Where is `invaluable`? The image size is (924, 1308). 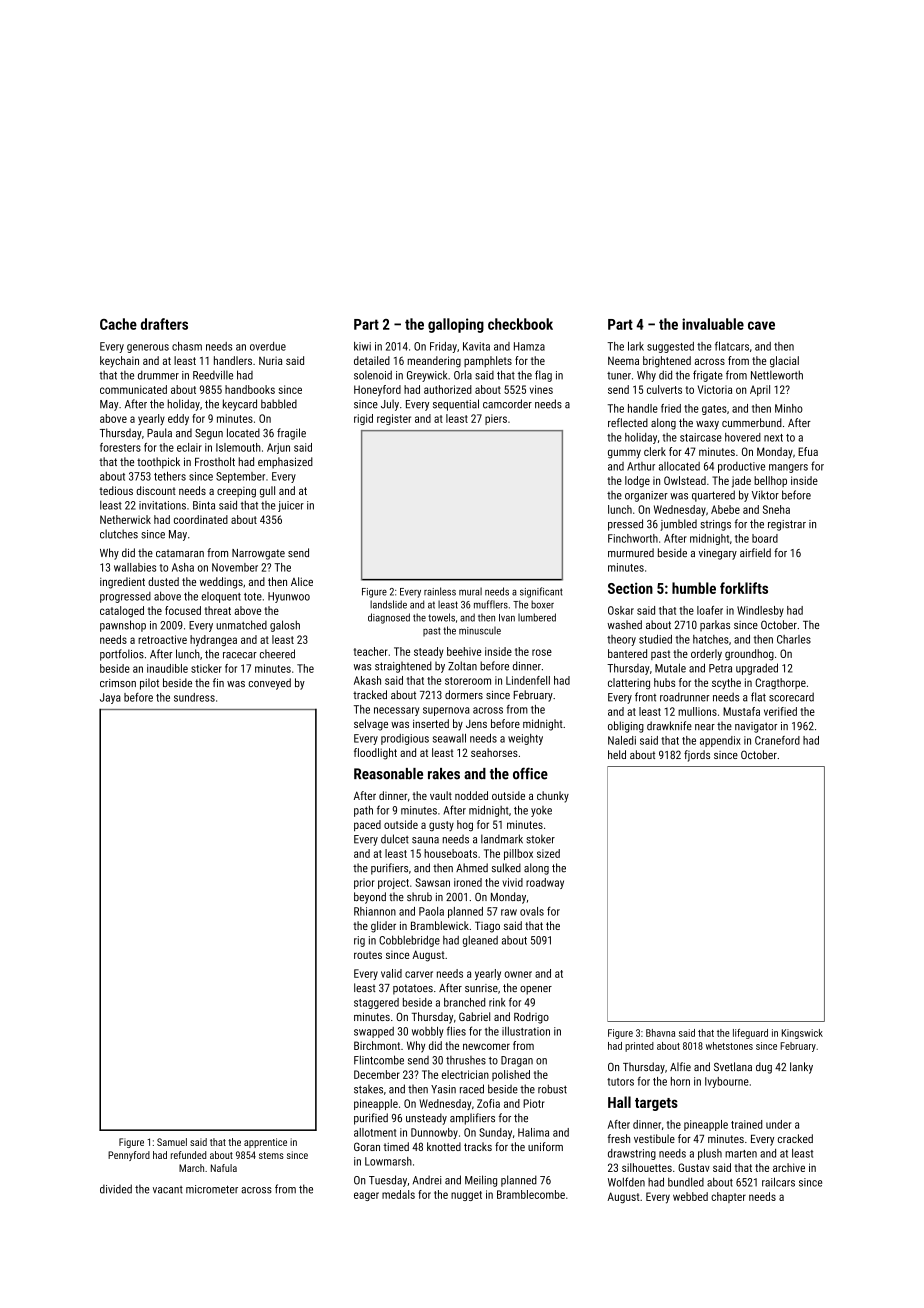 invaluable is located at coordinates (713, 324).
